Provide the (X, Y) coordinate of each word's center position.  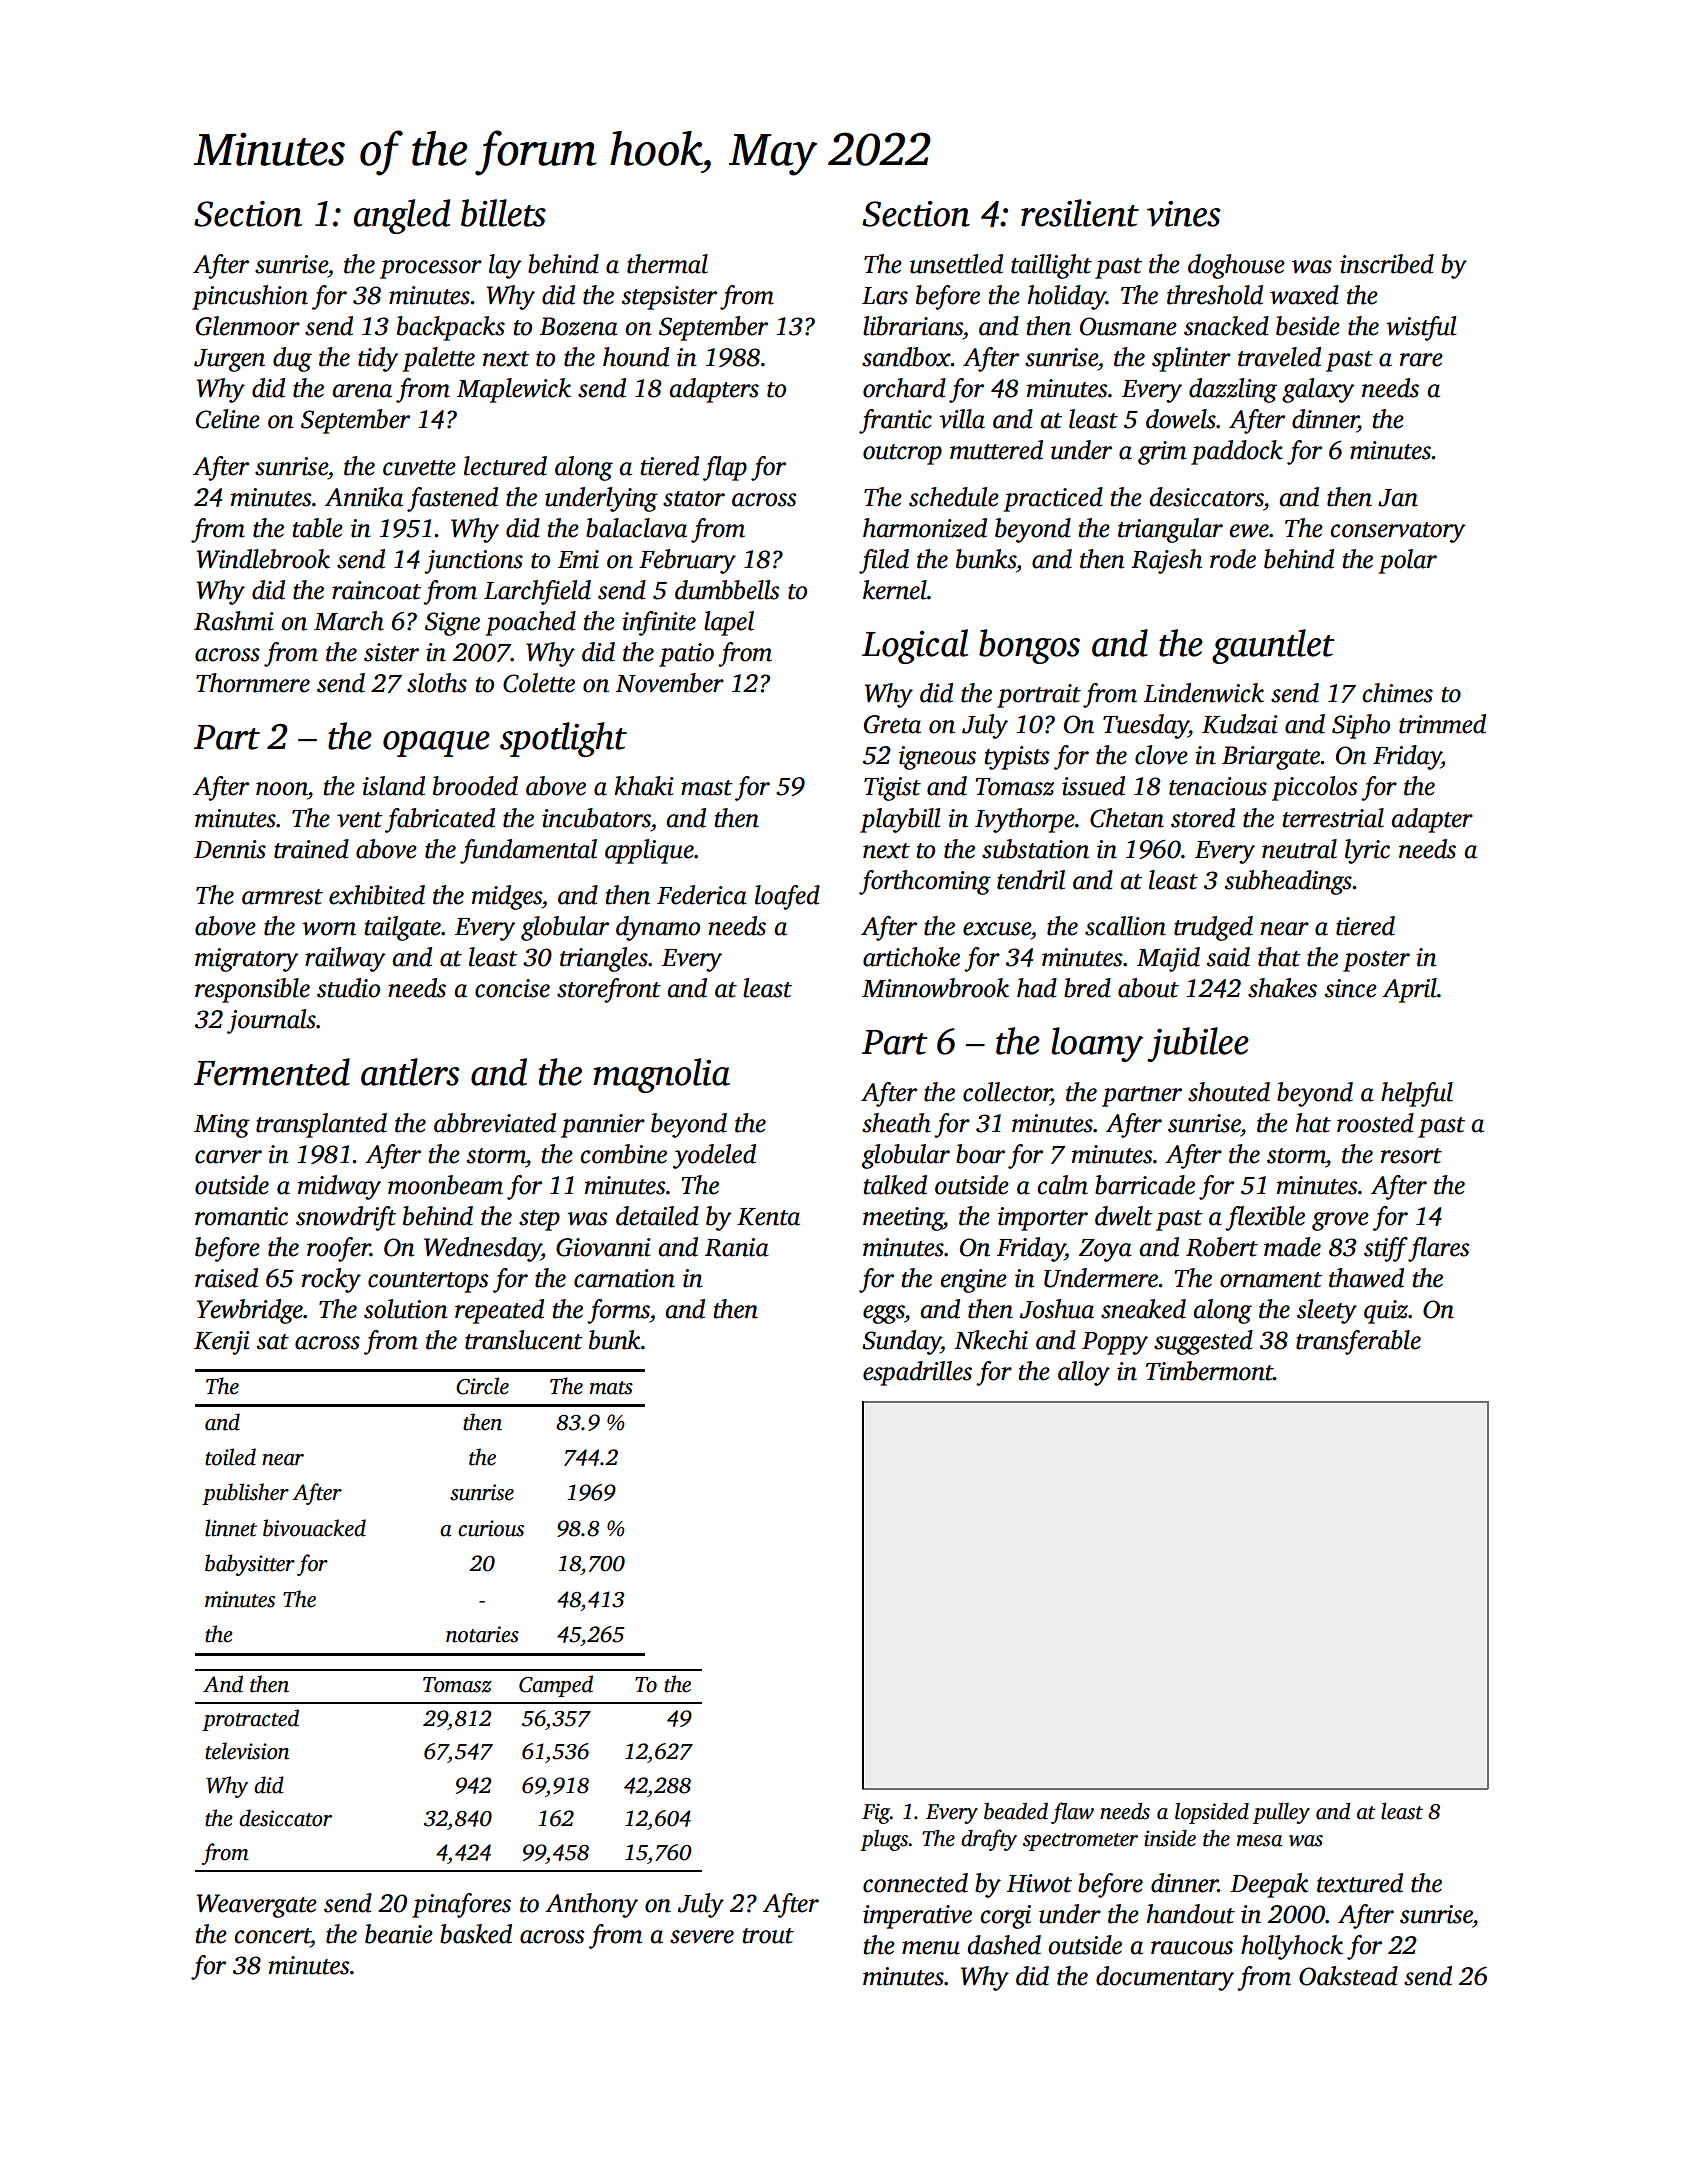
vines (1183, 214)
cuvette (419, 468)
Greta (892, 724)
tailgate (402, 928)
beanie (399, 1934)
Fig (876, 1813)
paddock (1237, 452)
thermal (667, 264)
